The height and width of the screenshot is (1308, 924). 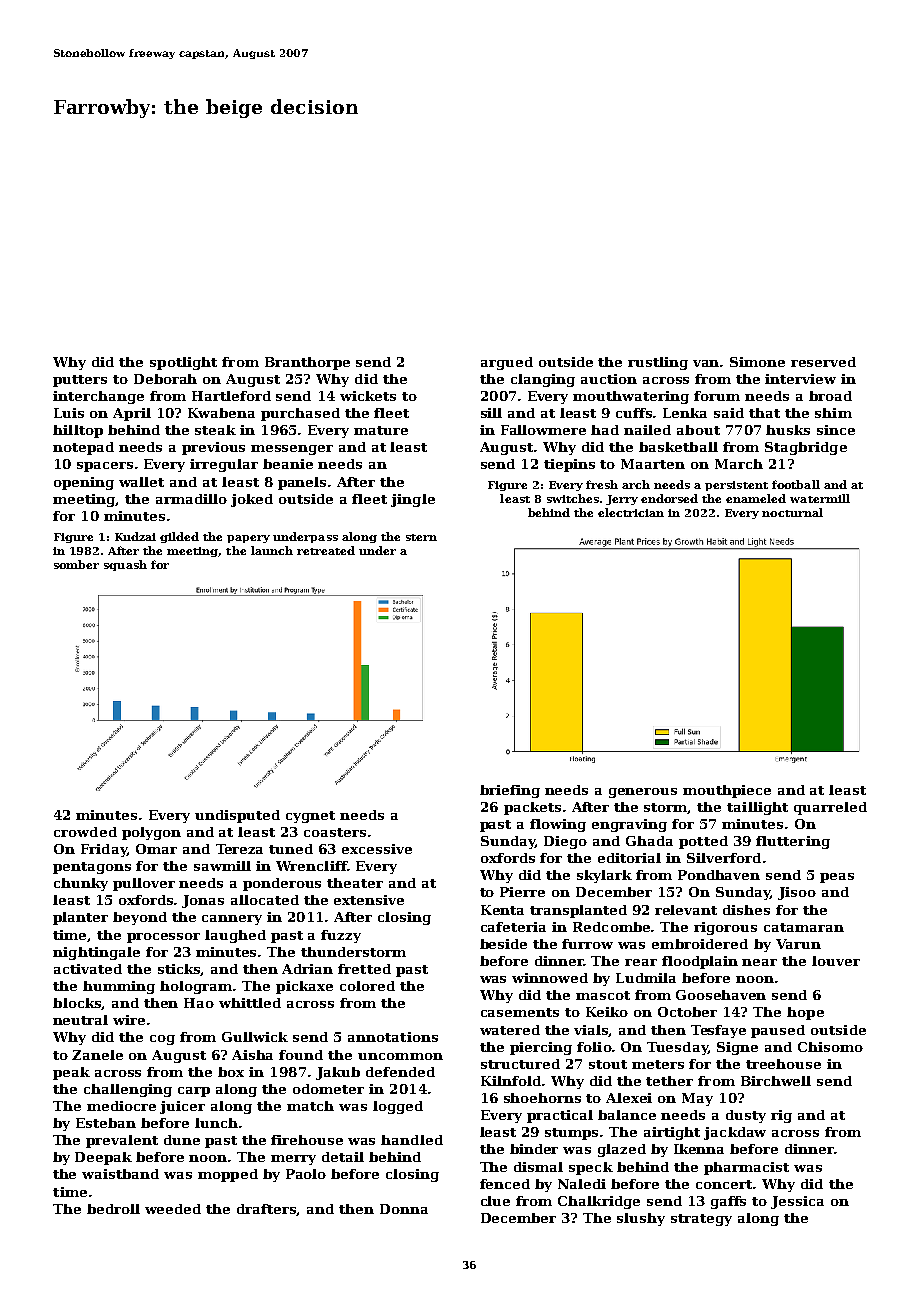 I want to click on Lenka, so click(x=685, y=413).
